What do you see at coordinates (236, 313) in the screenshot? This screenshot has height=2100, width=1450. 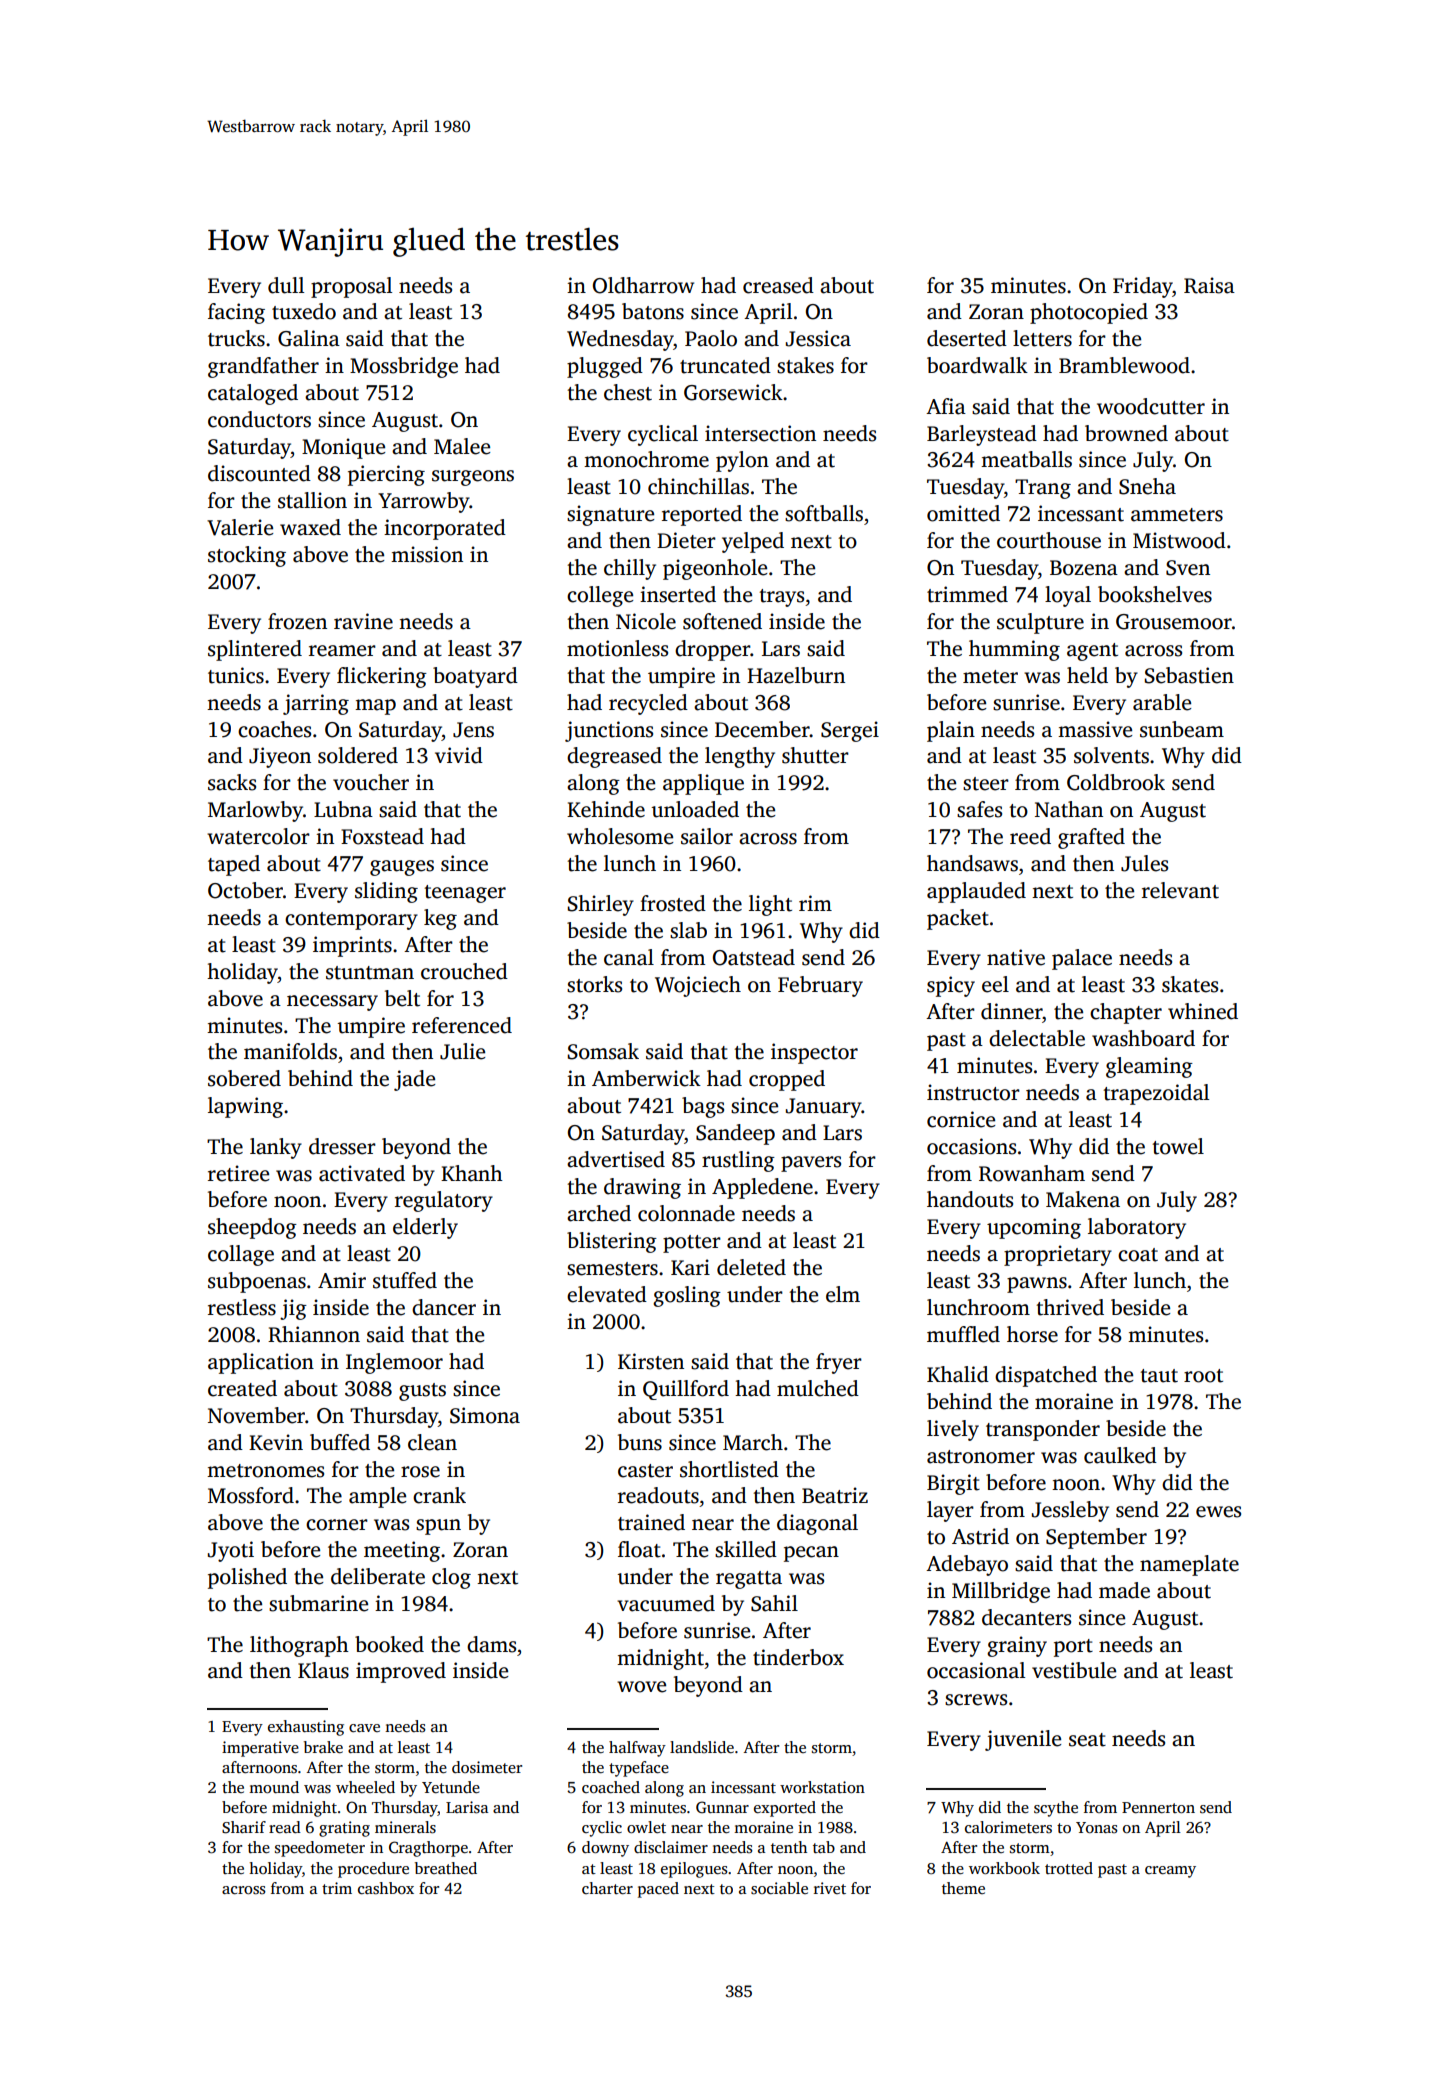 I see `facing` at bounding box center [236, 313].
